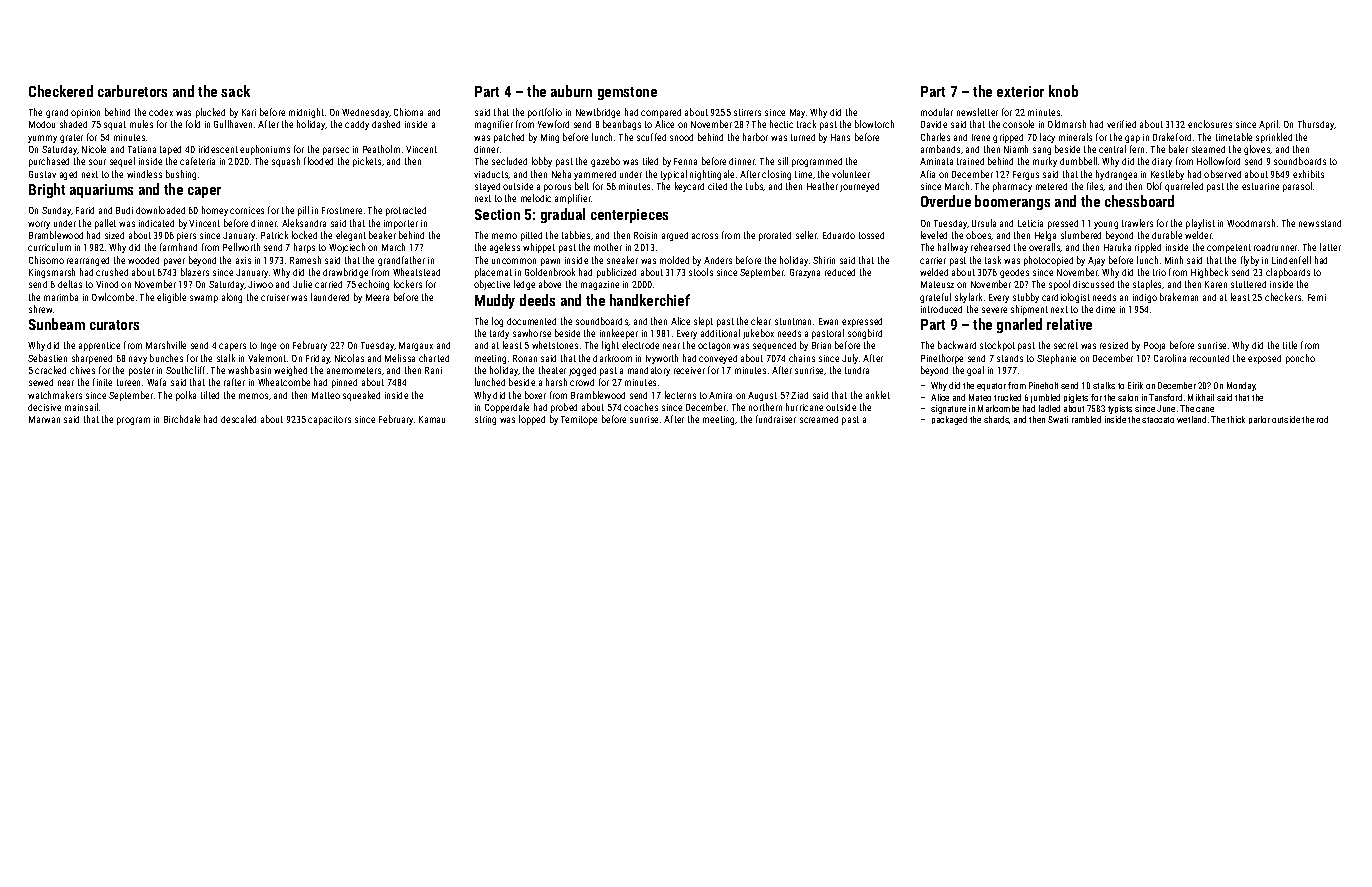 This screenshot has width=1372, height=887. What do you see at coordinates (797, 113) in the screenshot?
I see `May` at bounding box center [797, 113].
